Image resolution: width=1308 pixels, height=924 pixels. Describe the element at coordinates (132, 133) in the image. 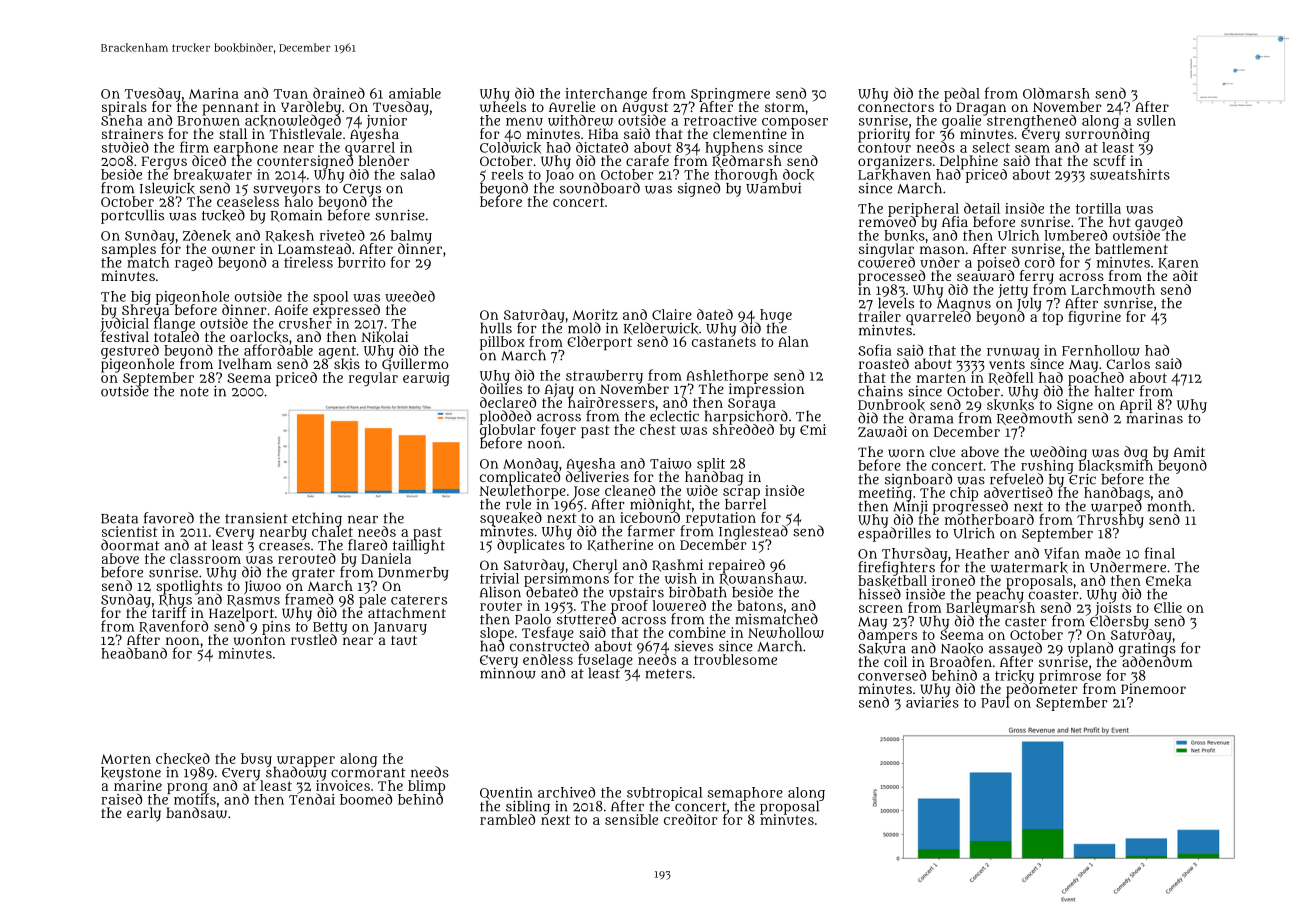

I see `strainers` at that location.
